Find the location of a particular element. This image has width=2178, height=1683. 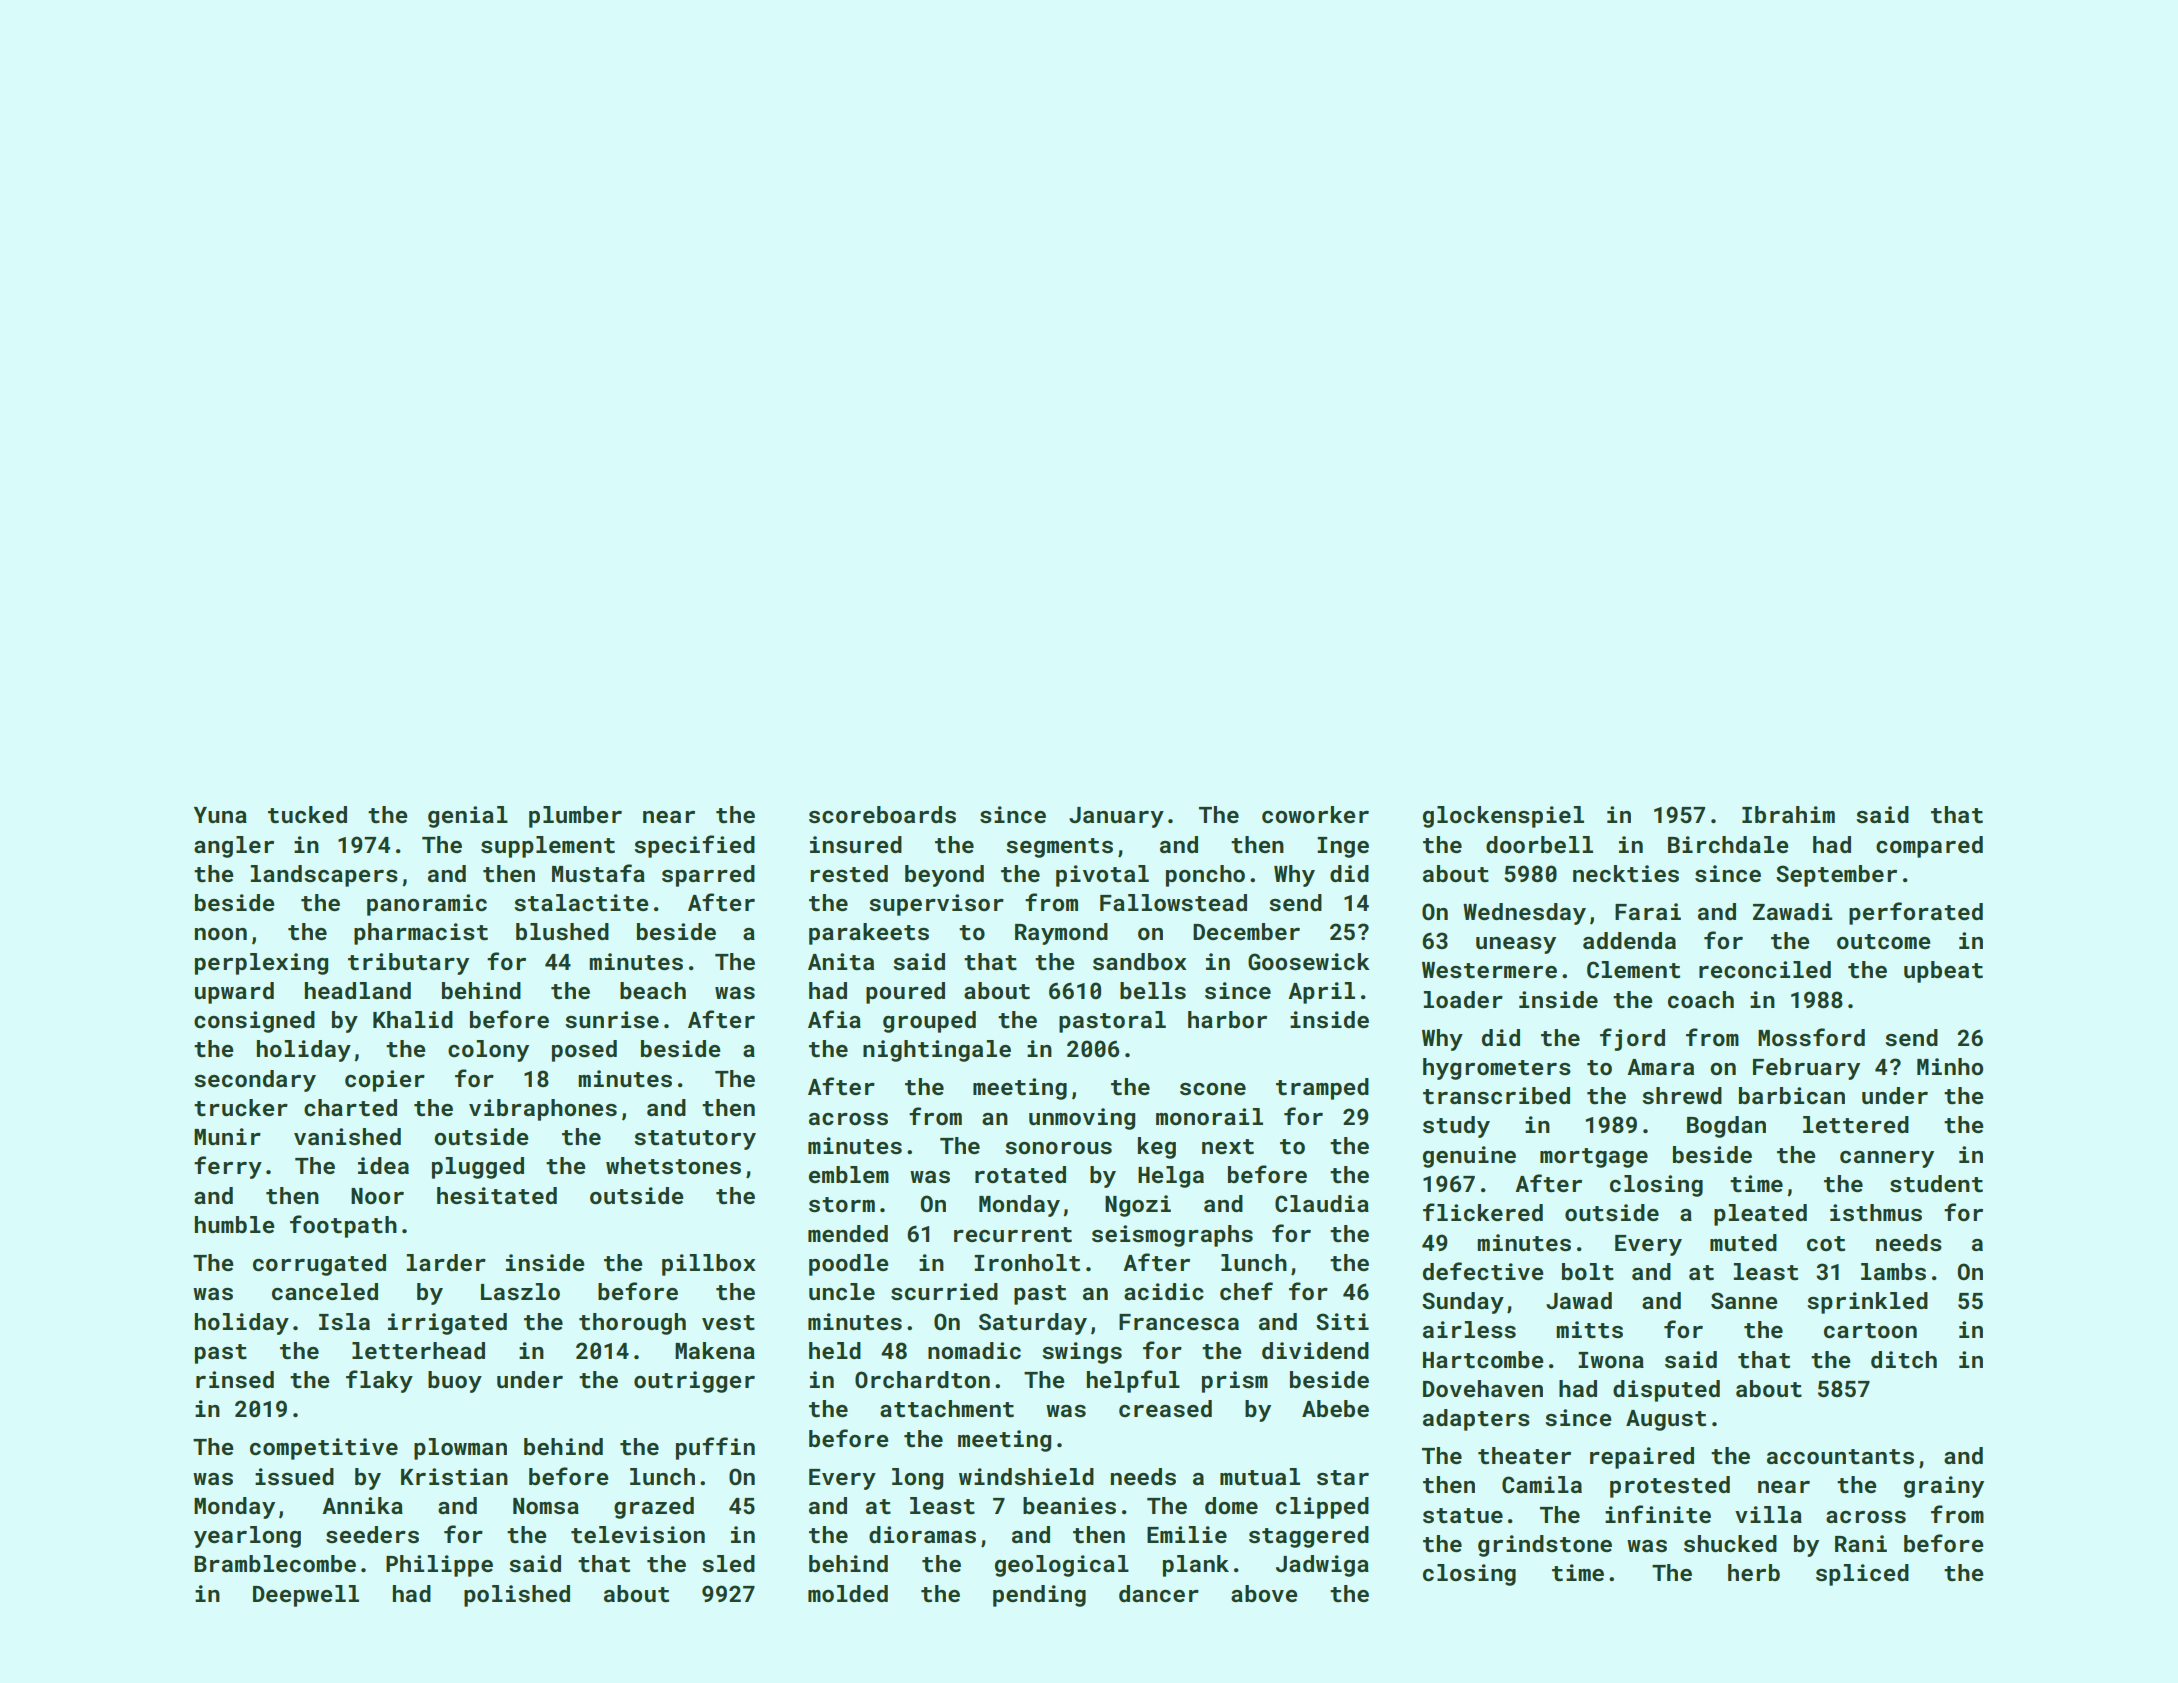

Ibrahim is located at coordinates (1788, 814).
